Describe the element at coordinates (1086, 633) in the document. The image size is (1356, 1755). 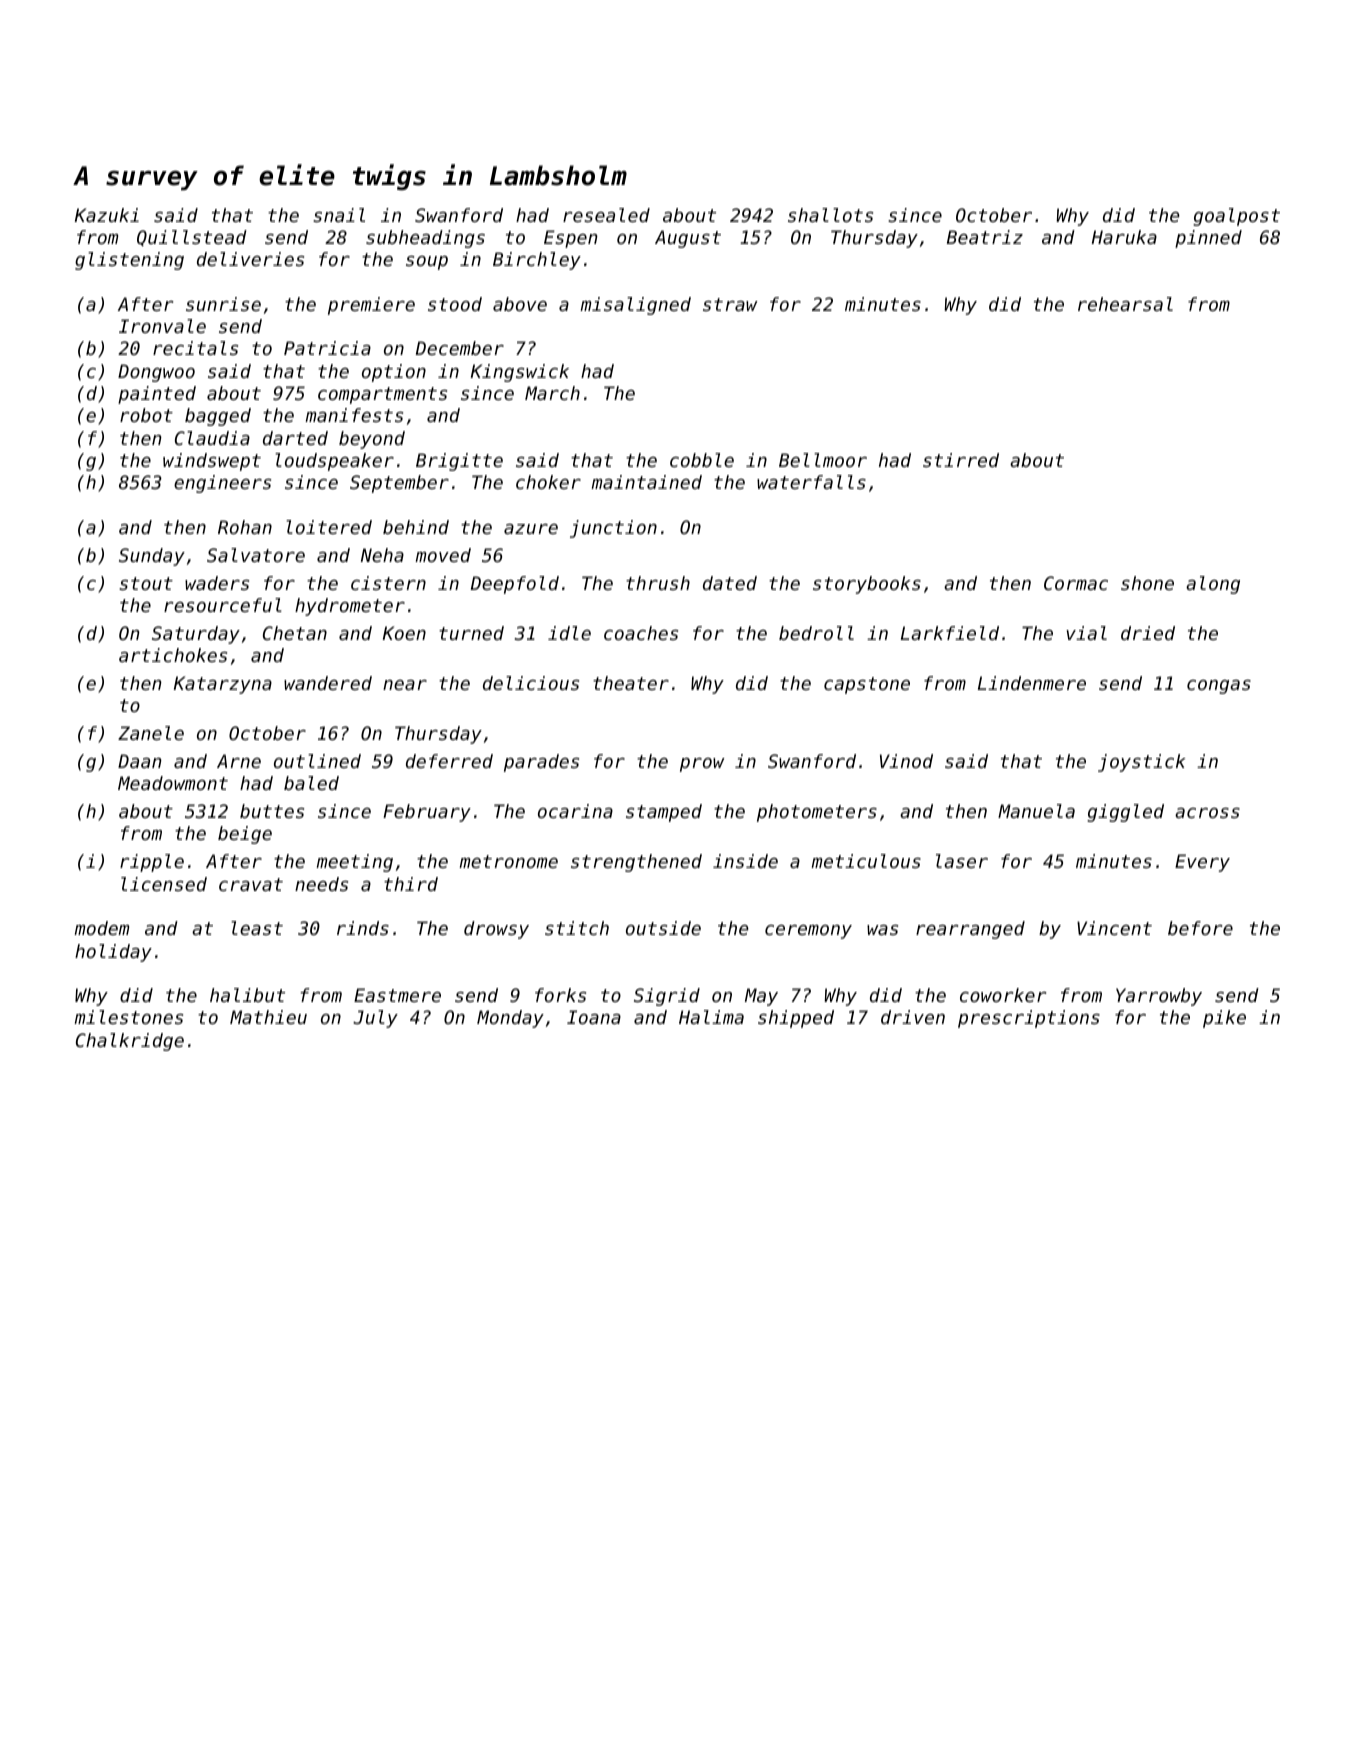
I see `vial` at that location.
